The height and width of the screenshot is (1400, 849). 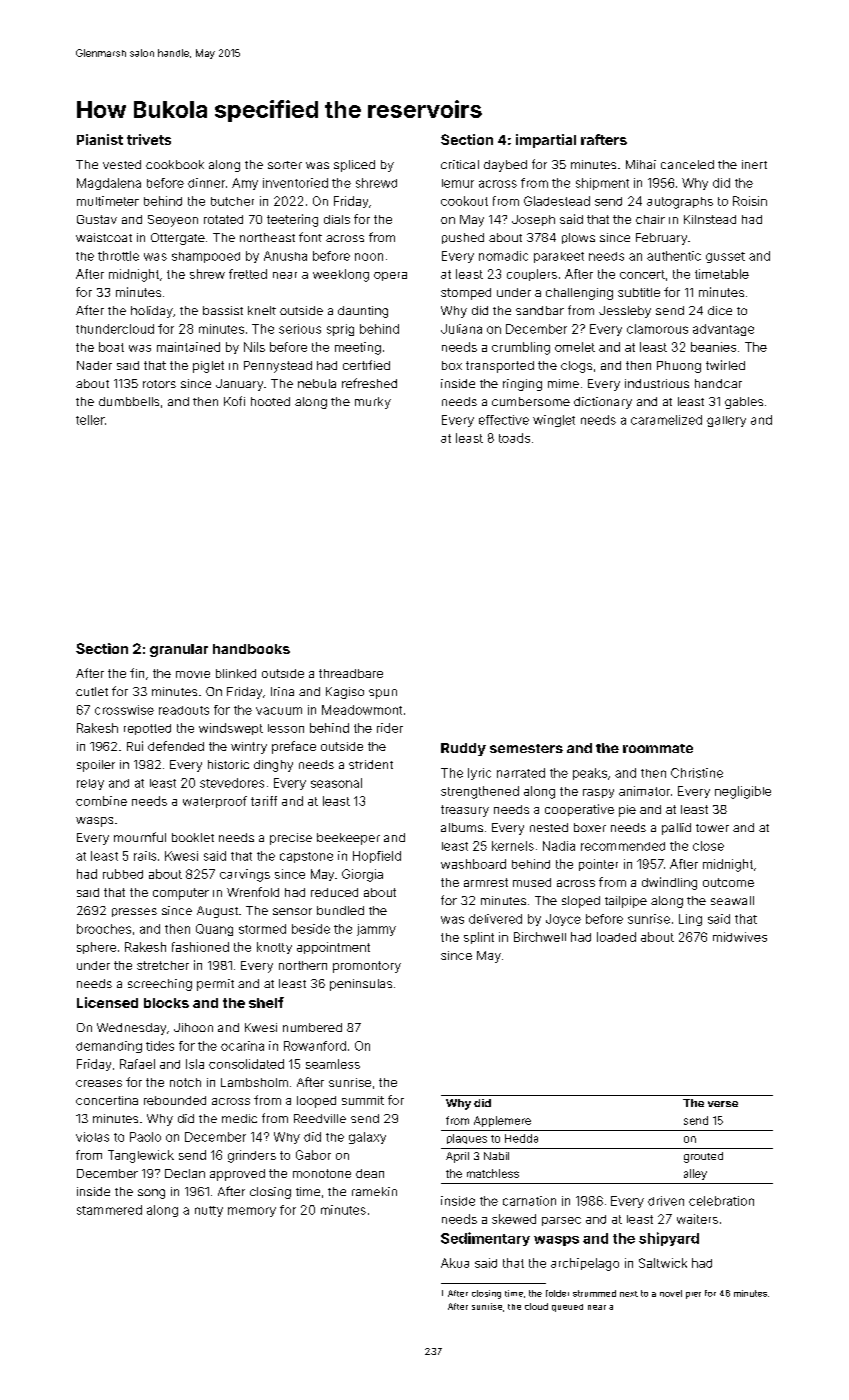 What do you see at coordinates (246, 1064) in the screenshot?
I see `consolidated` at bounding box center [246, 1064].
